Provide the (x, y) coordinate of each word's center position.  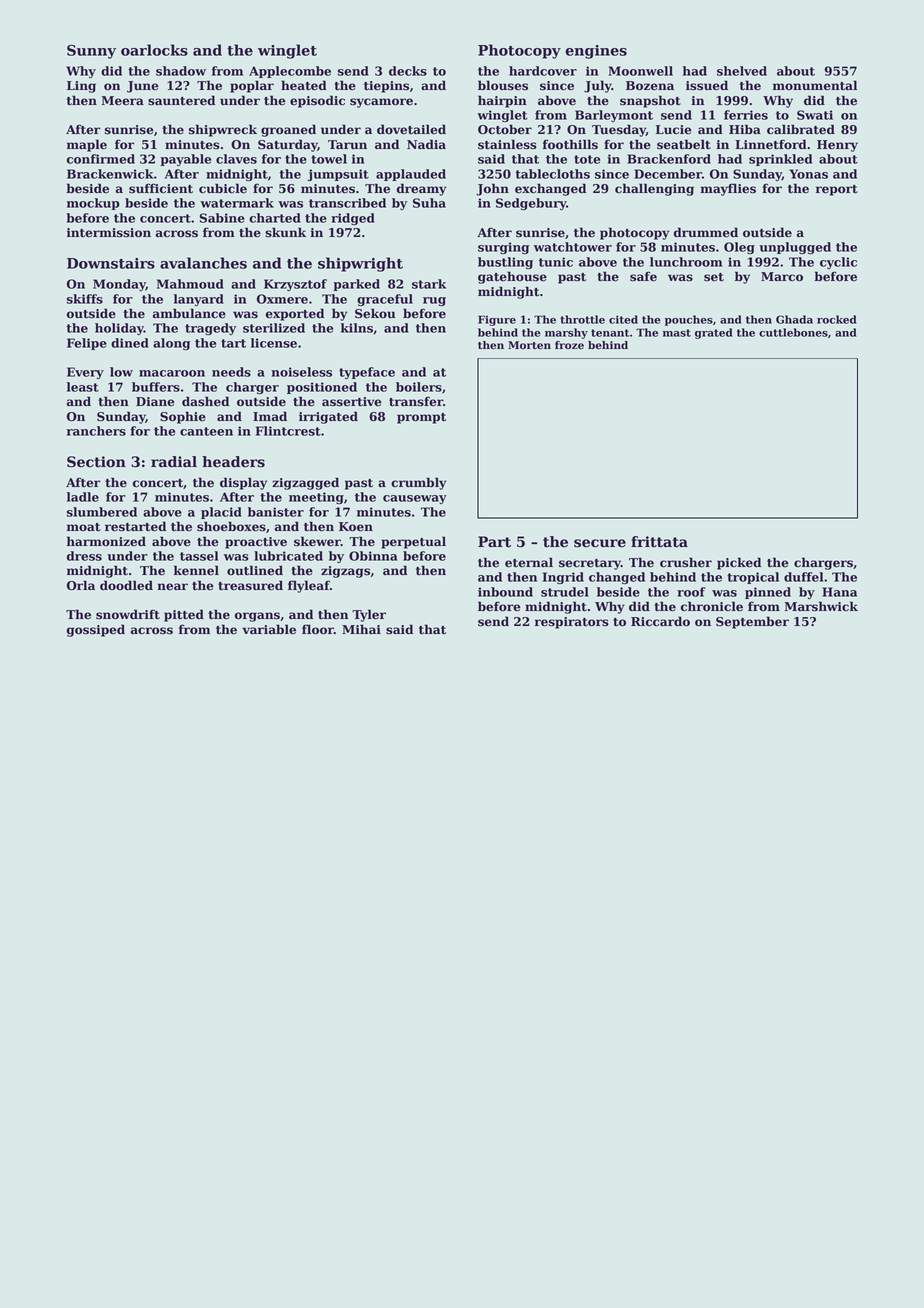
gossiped (96, 630)
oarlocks (154, 50)
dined (130, 343)
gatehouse (512, 277)
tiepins (386, 87)
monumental (815, 85)
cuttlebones (793, 332)
